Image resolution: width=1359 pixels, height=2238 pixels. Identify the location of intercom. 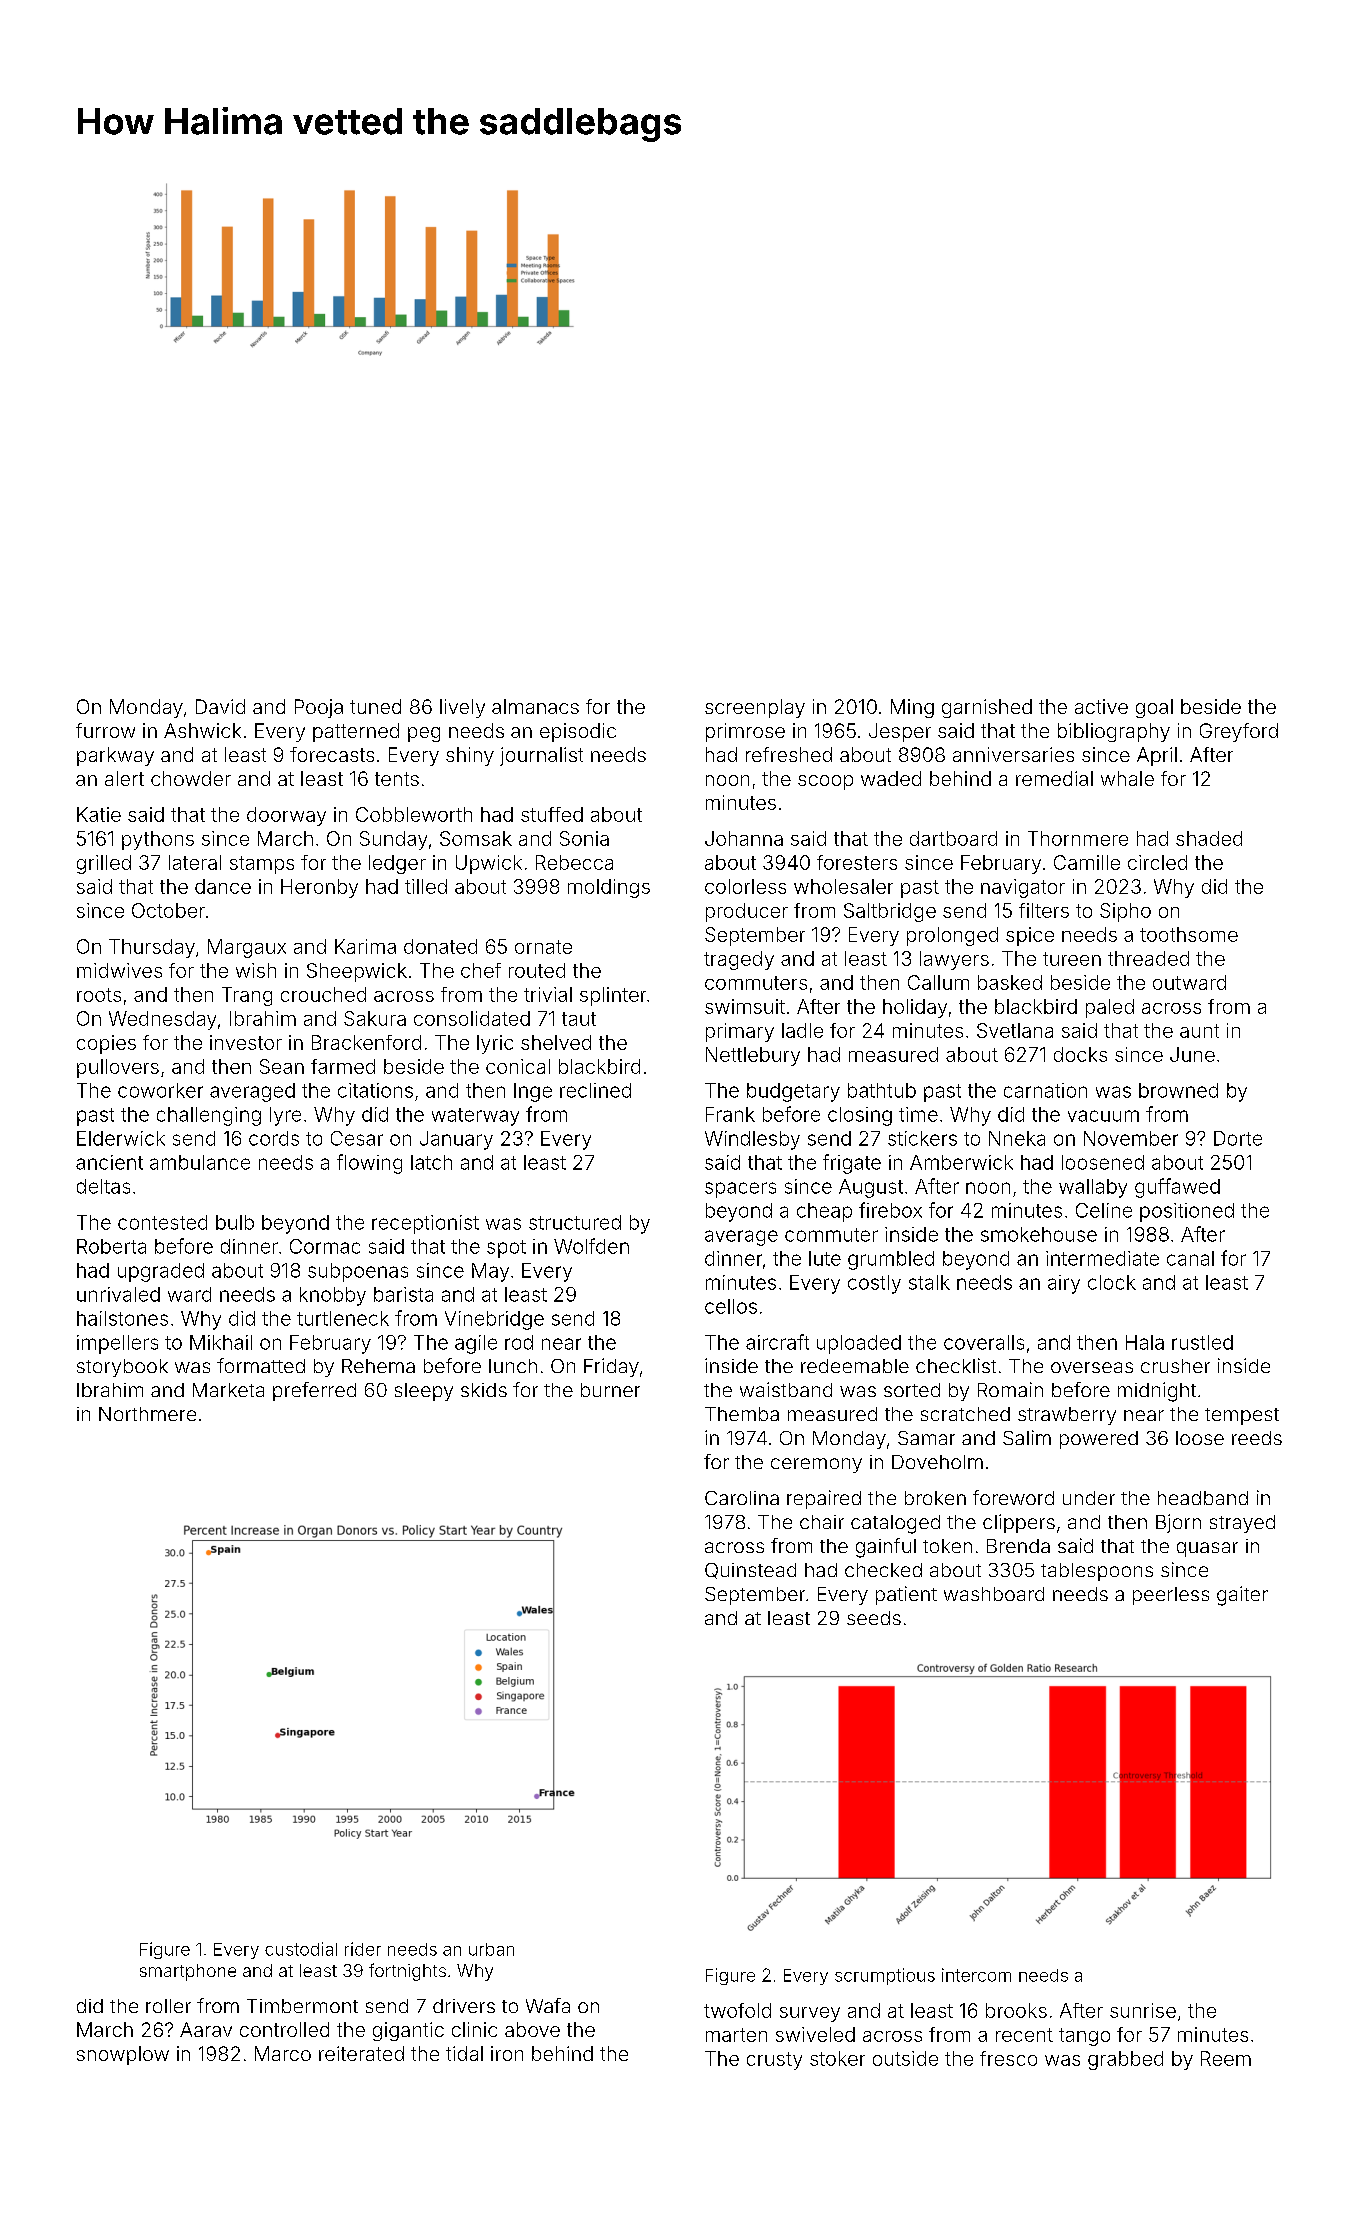
(976, 1975).
